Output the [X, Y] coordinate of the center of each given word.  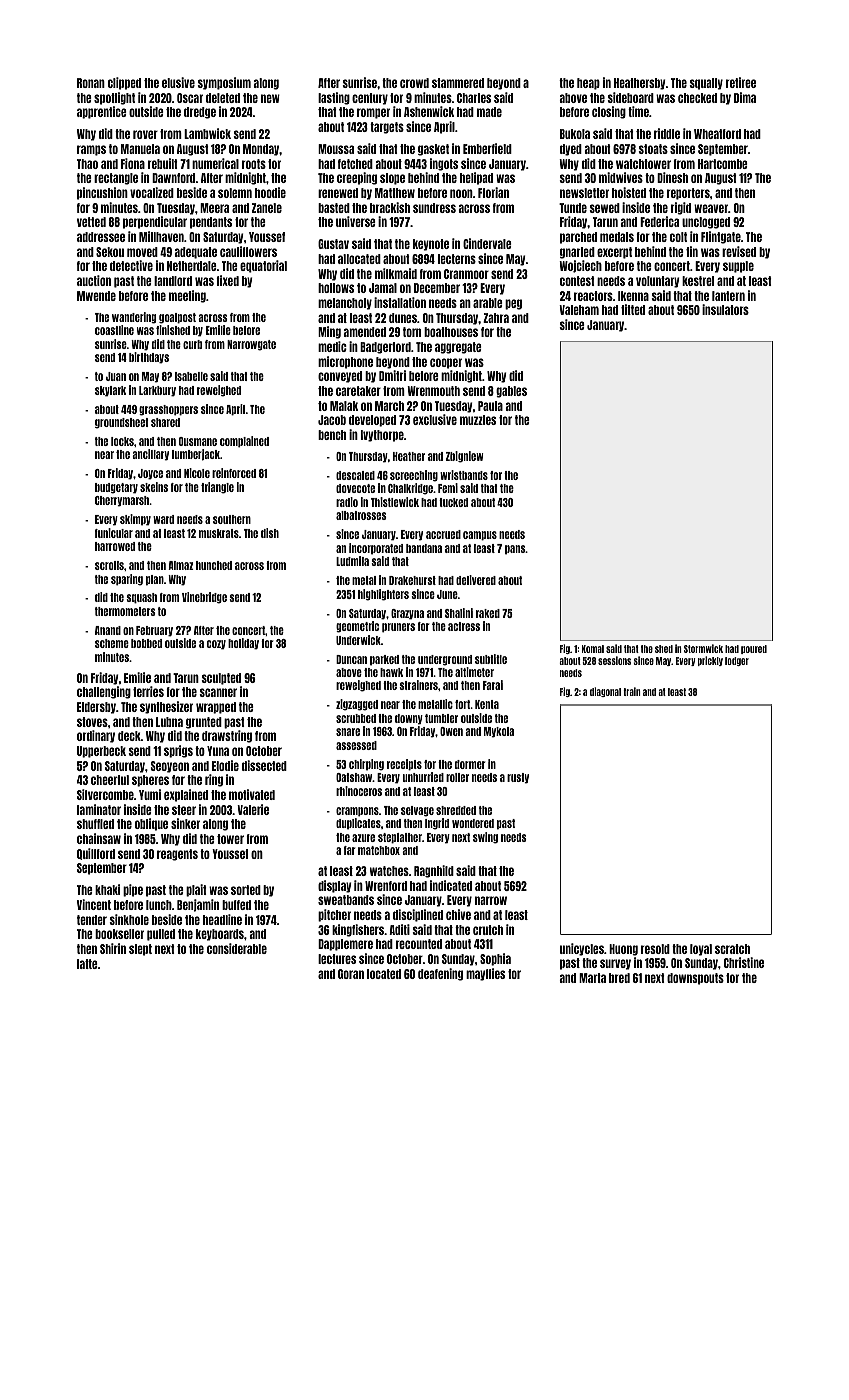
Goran [351, 974]
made [489, 112]
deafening [440, 974]
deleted [223, 98]
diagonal [605, 692]
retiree [741, 82]
